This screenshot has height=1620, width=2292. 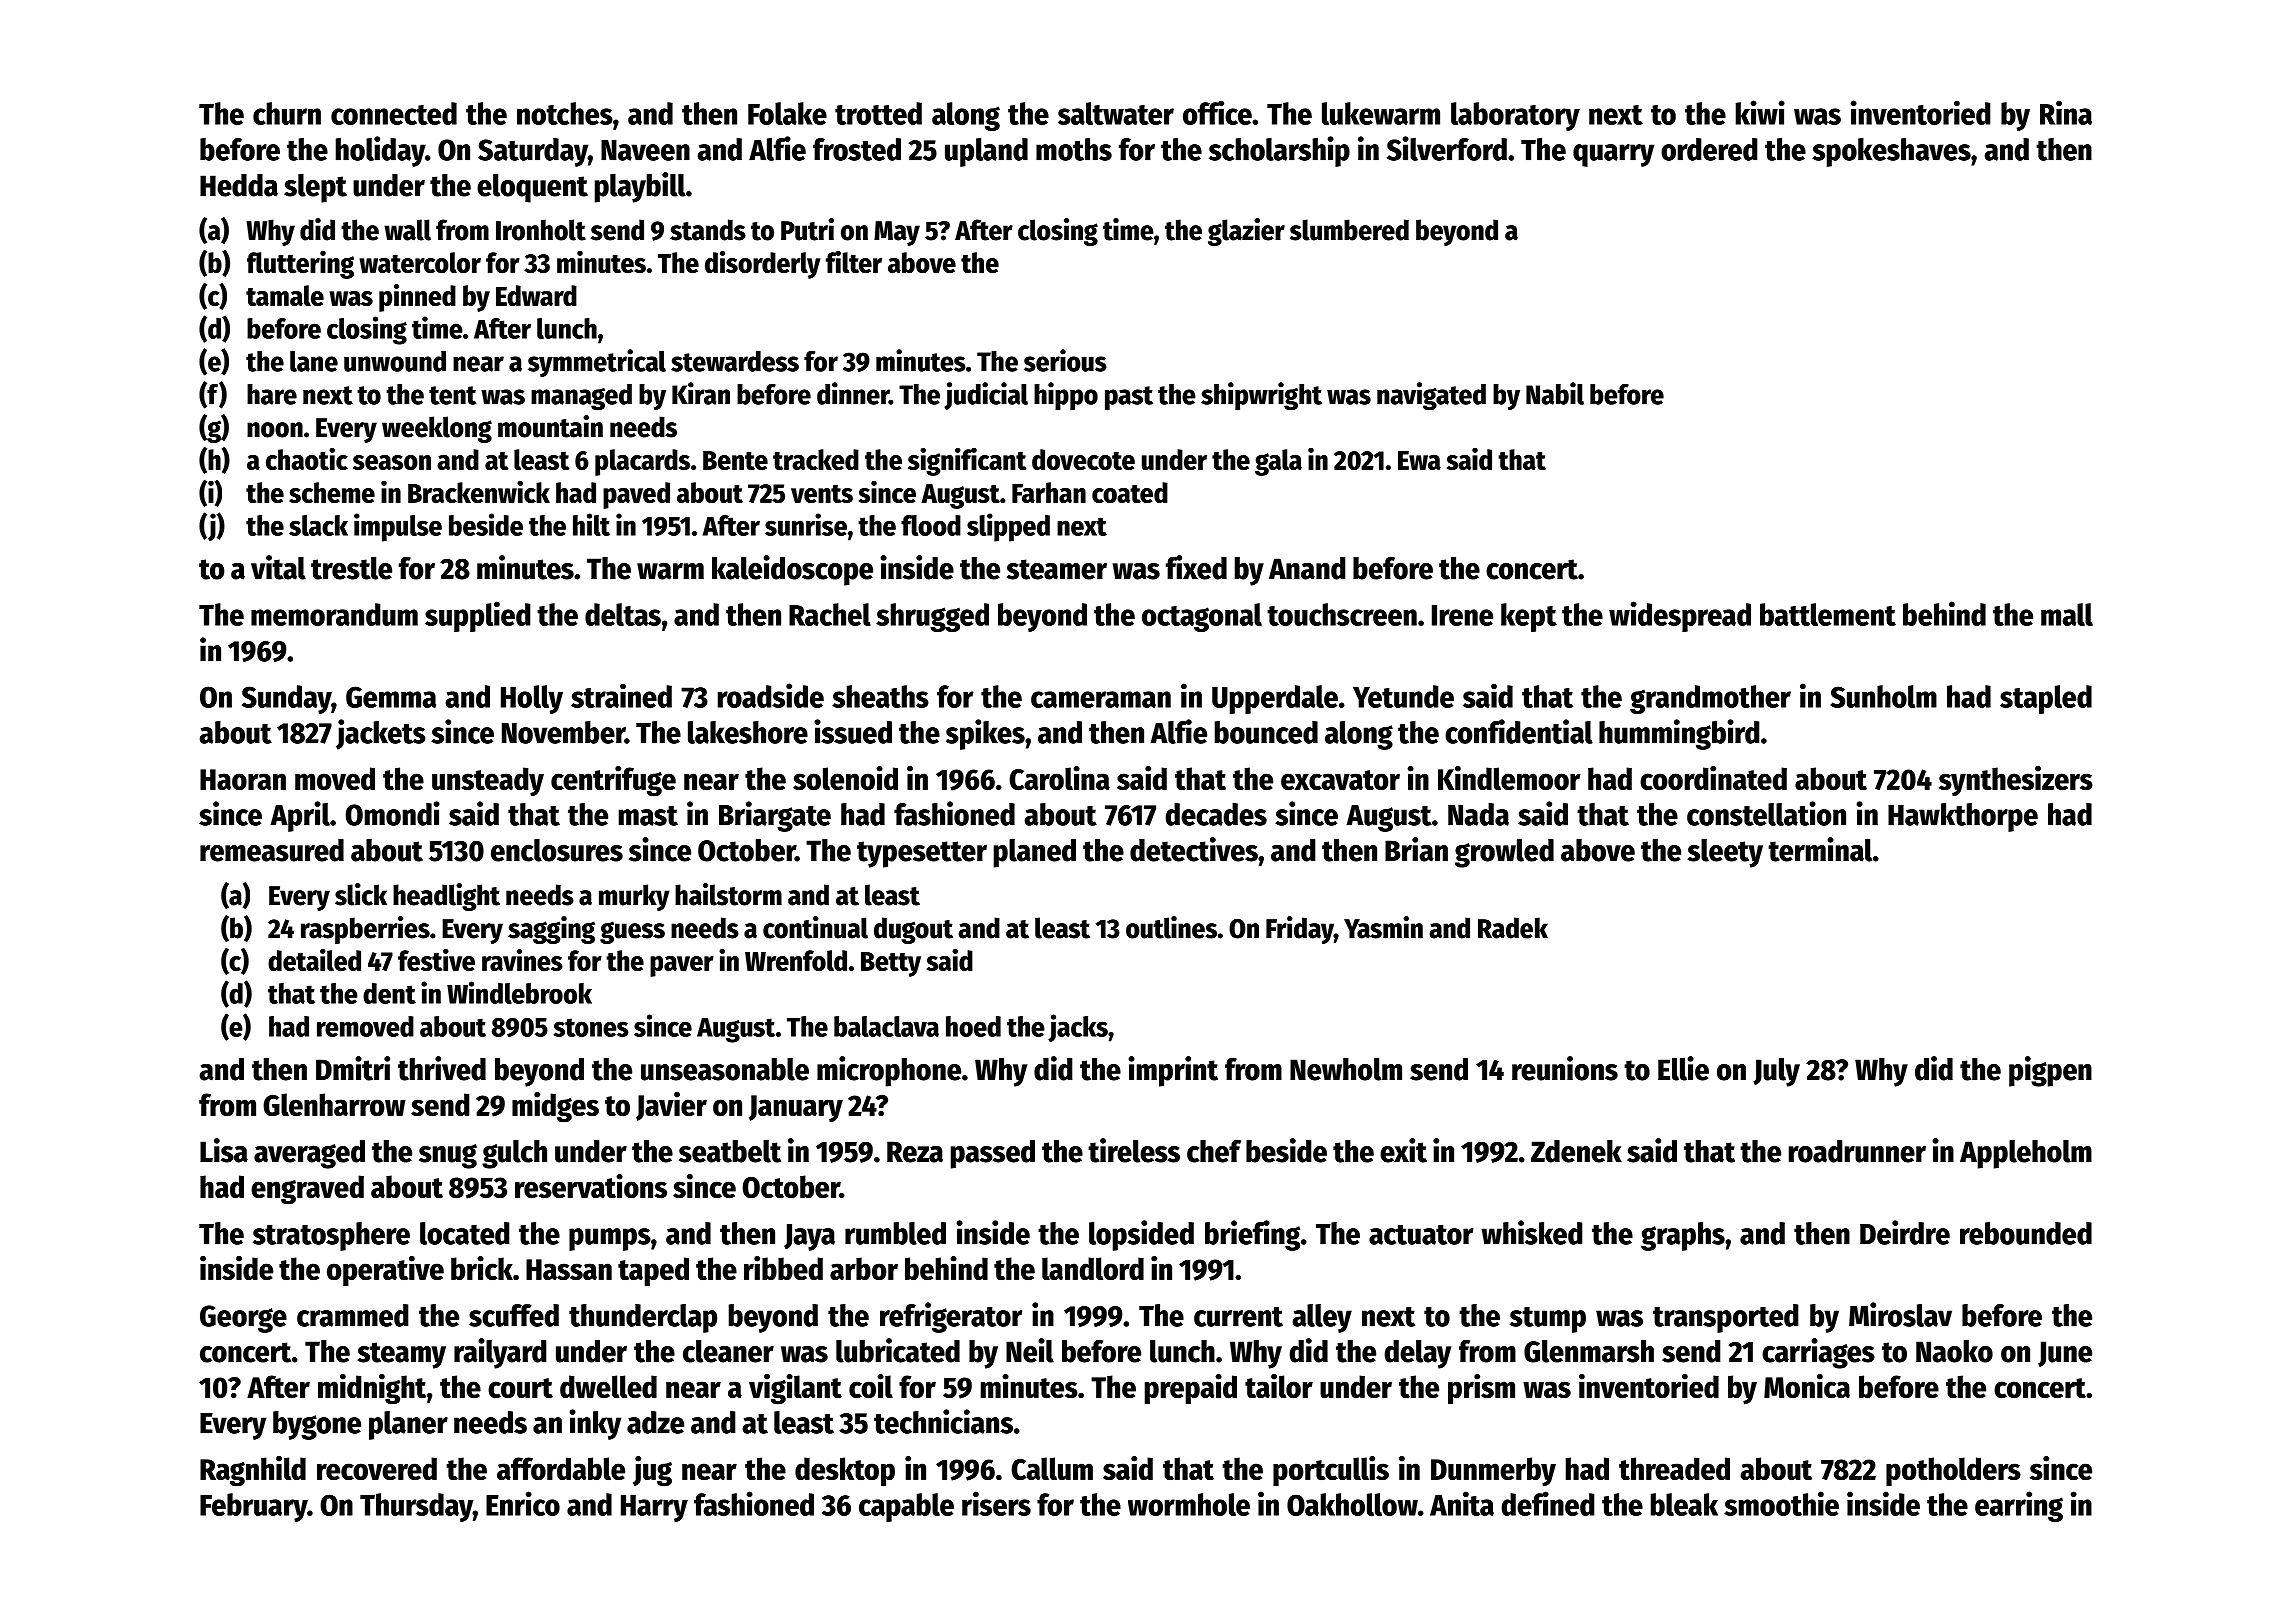 What do you see at coordinates (1217, 113) in the screenshot?
I see `office` at bounding box center [1217, 113].
